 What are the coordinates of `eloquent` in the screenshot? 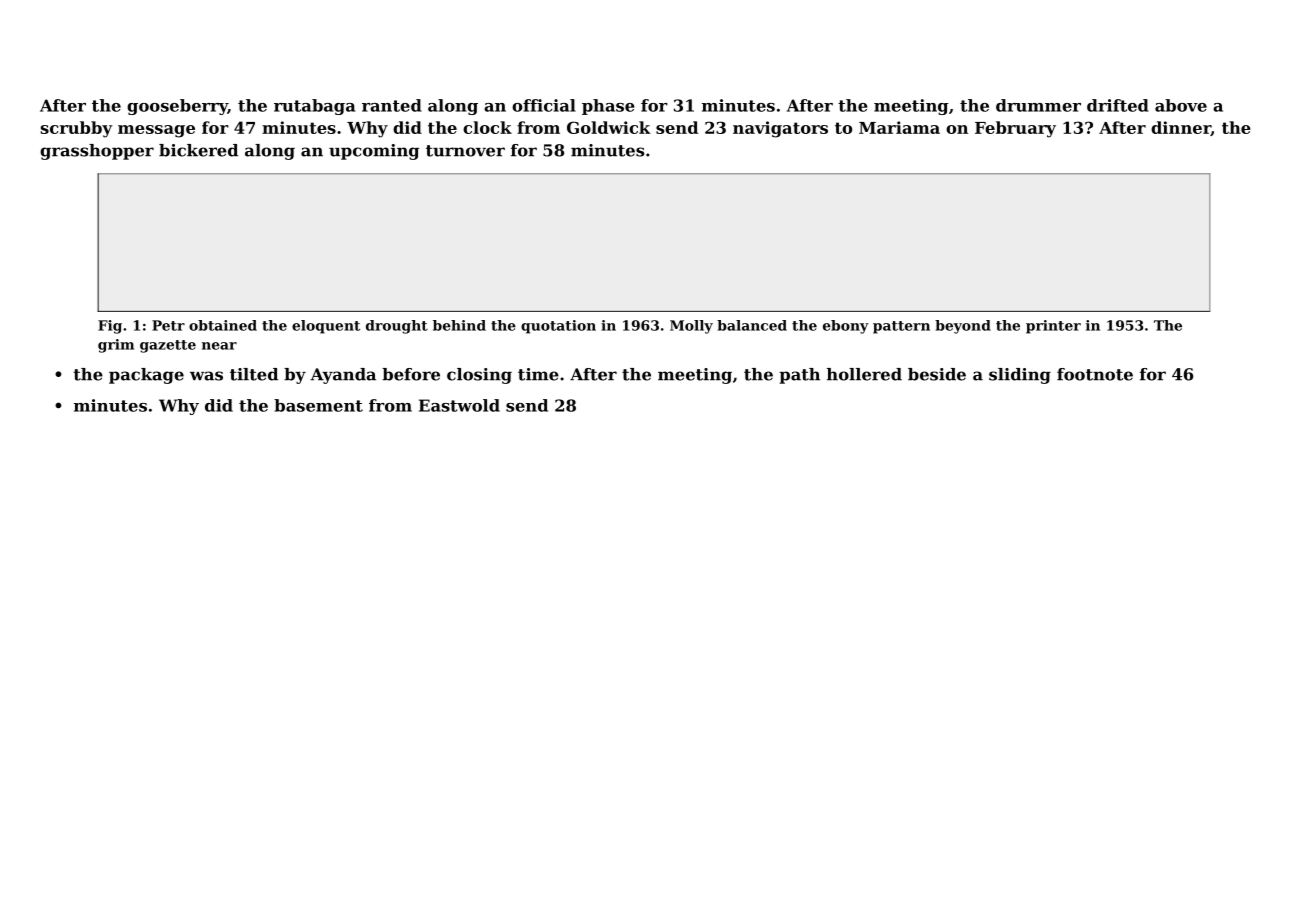 It's located at (326, 327).
